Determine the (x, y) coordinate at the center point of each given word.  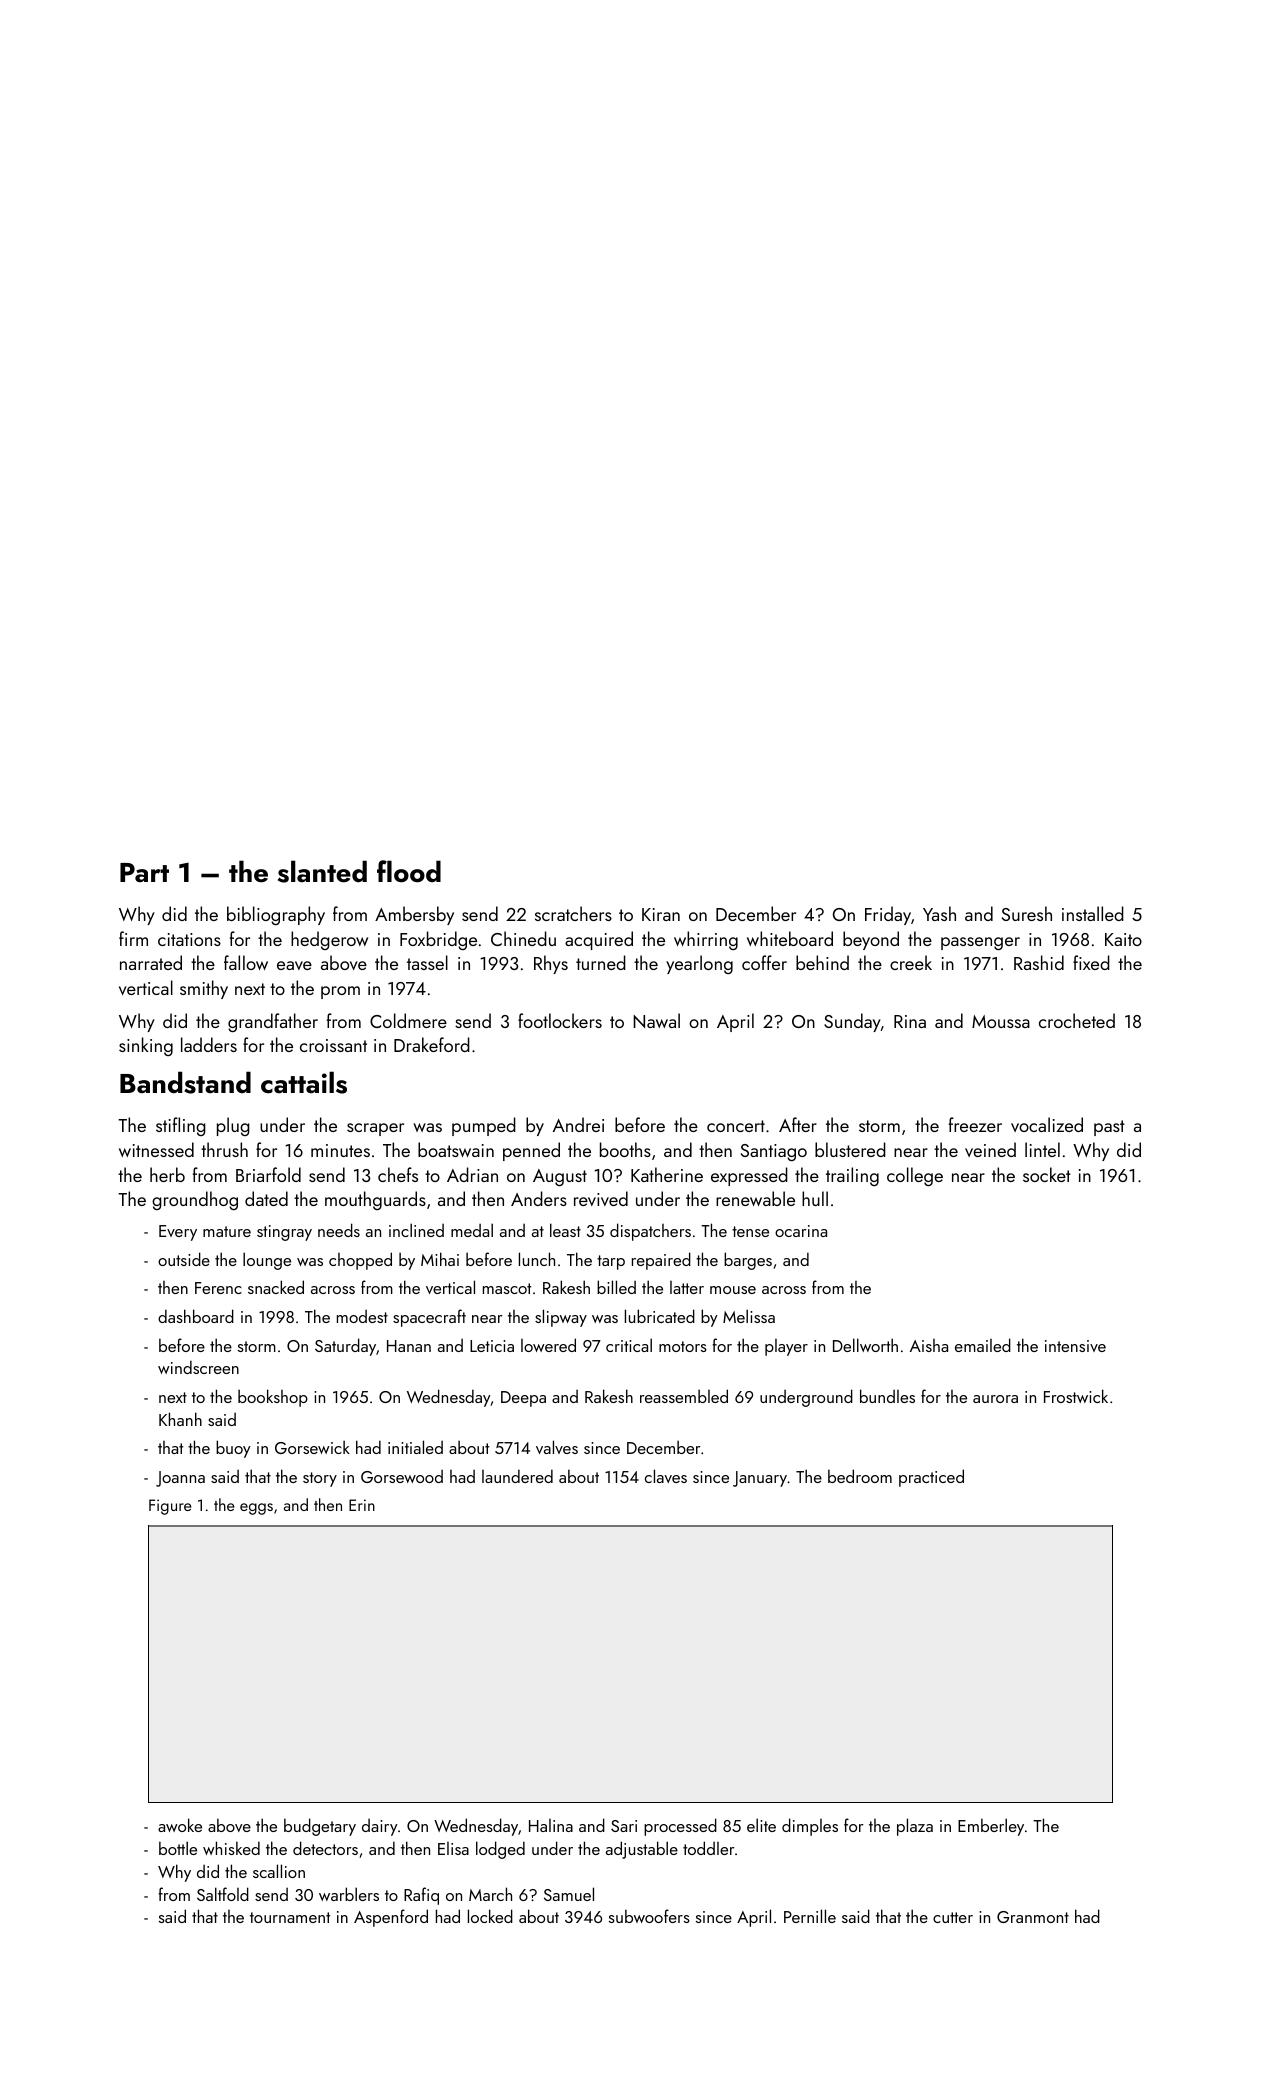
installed (1093, 913)
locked (490, 1916)
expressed (749, 1176)
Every (178, 1233)
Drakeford (432, 1044)
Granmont (1033, 1917)
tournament (290, 1917)
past (1109, 1128)
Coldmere (408, 1020)
